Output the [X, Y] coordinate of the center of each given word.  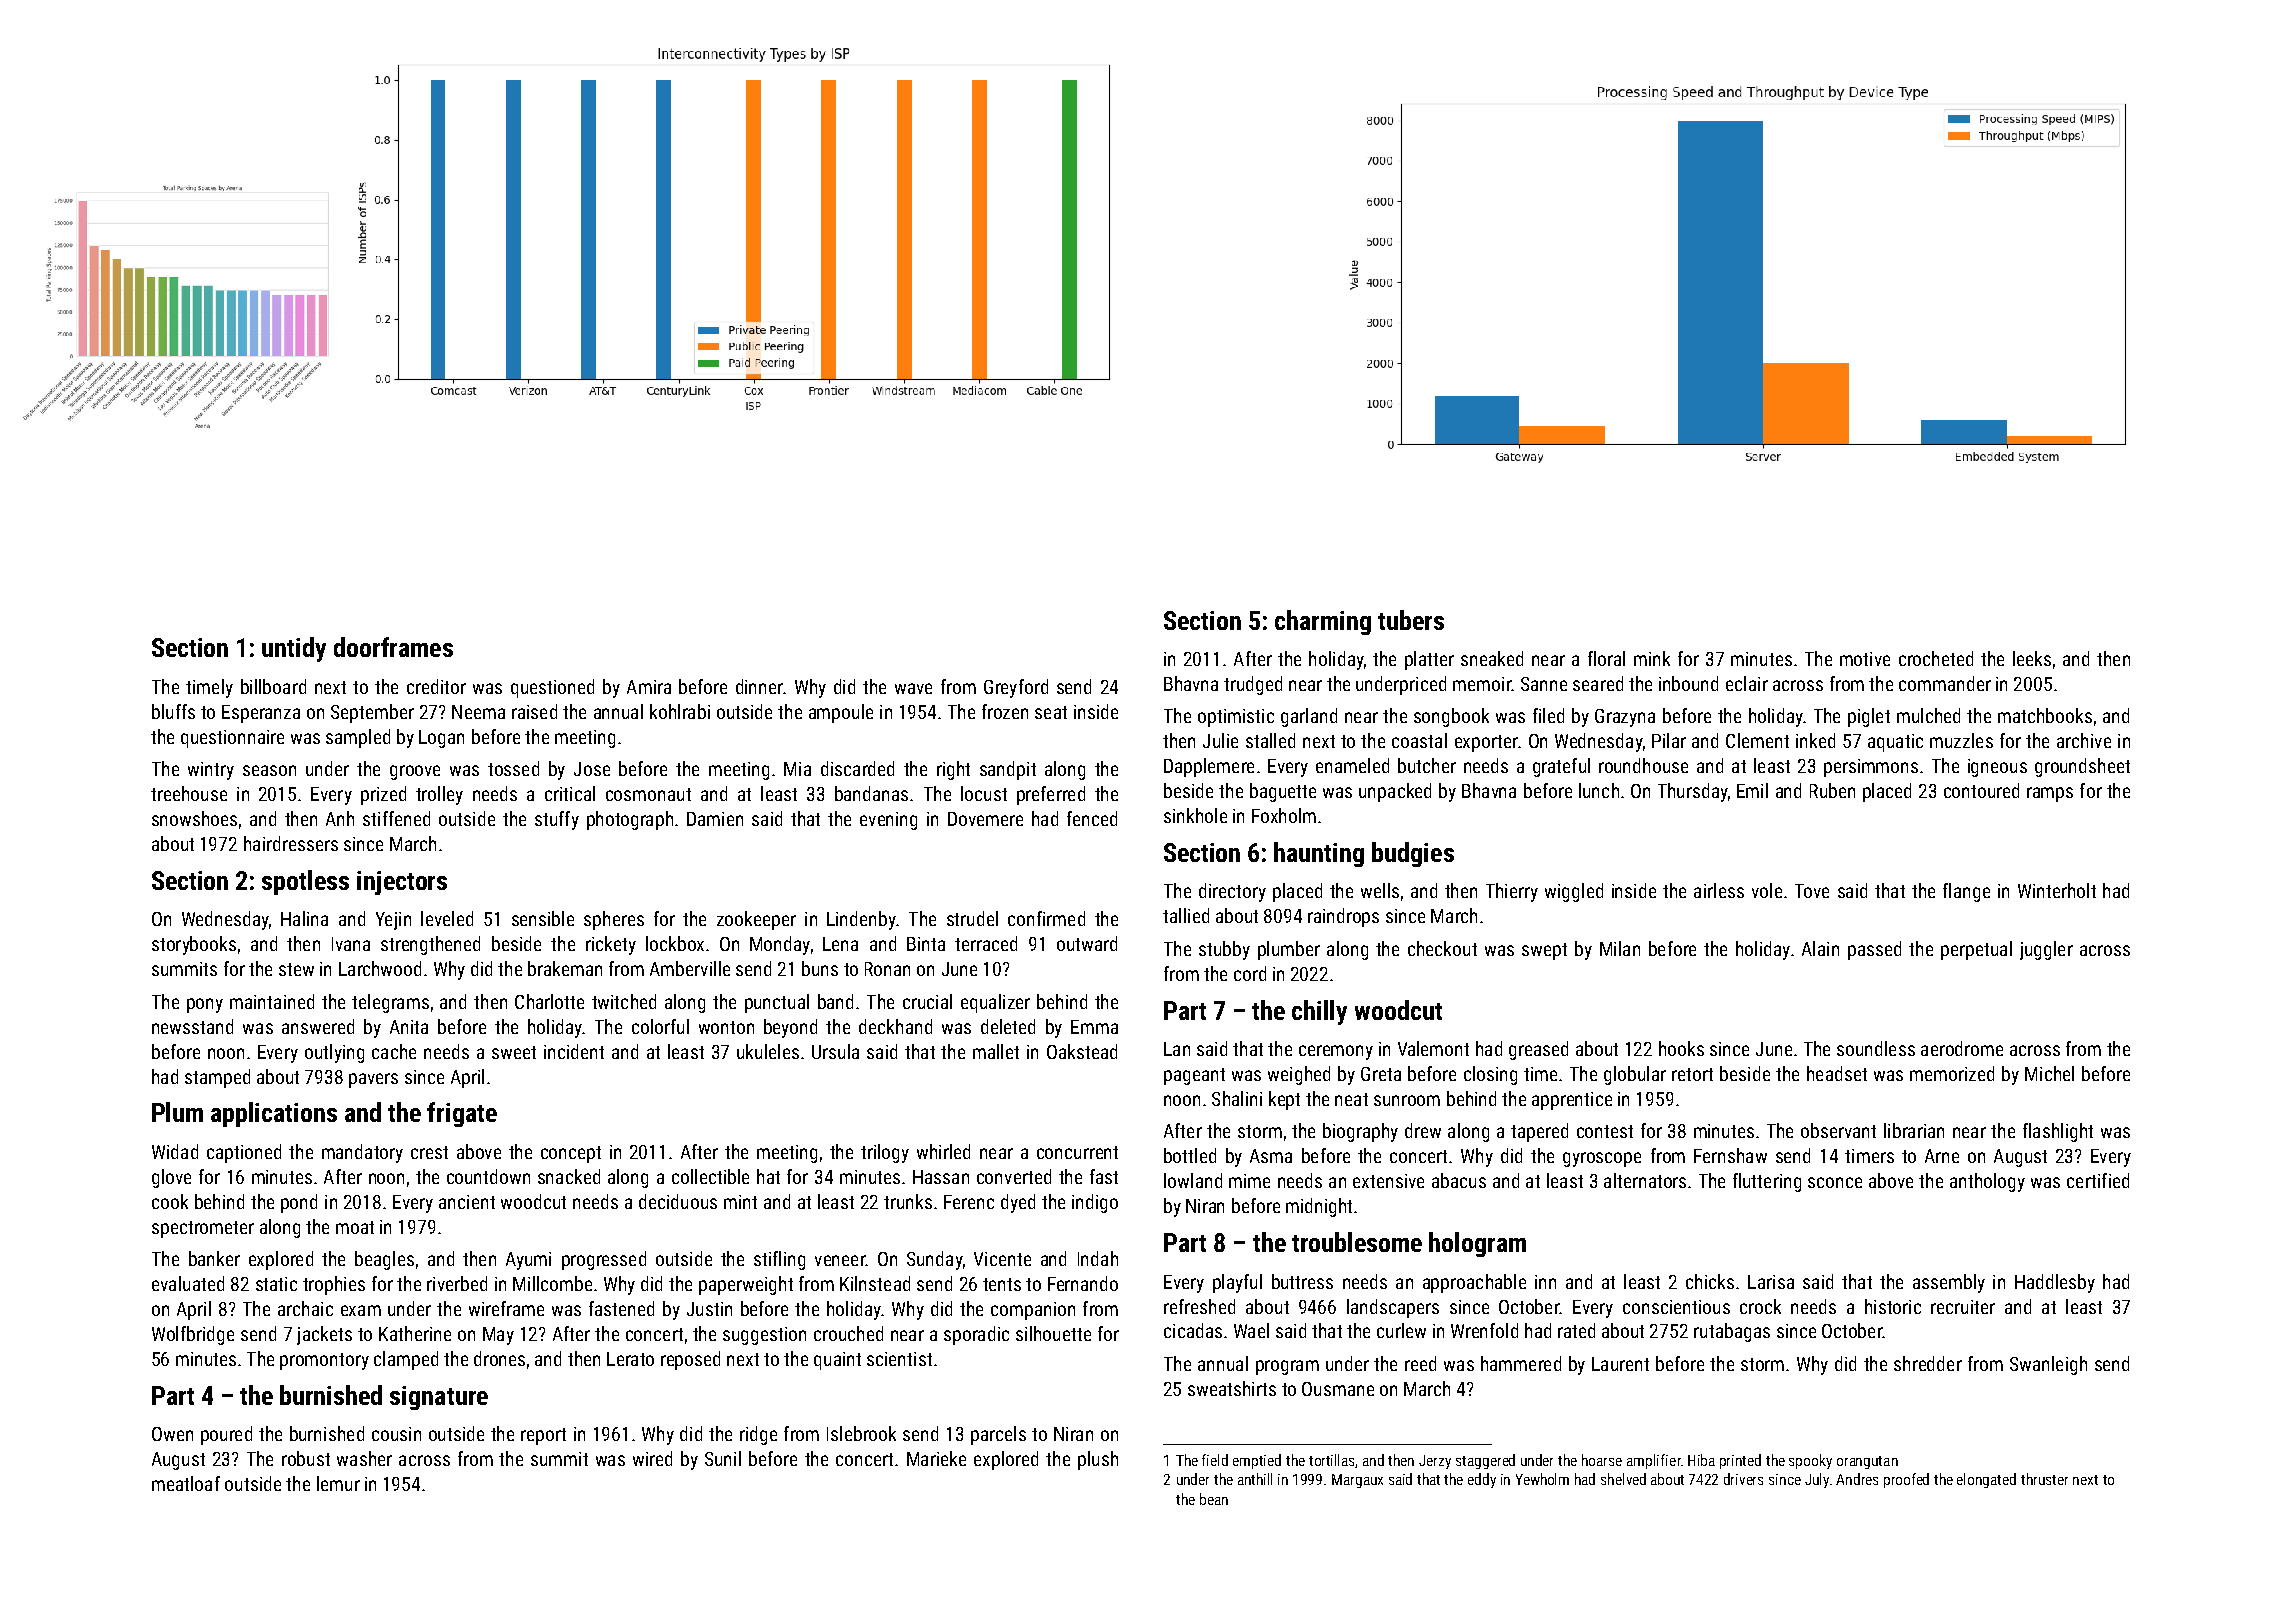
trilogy [885, 1153]
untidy [294, 649]
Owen [172, 1434]
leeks [2032, 658]
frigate [462, 1114]
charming [1323, 622]
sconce [1835, 1182]
